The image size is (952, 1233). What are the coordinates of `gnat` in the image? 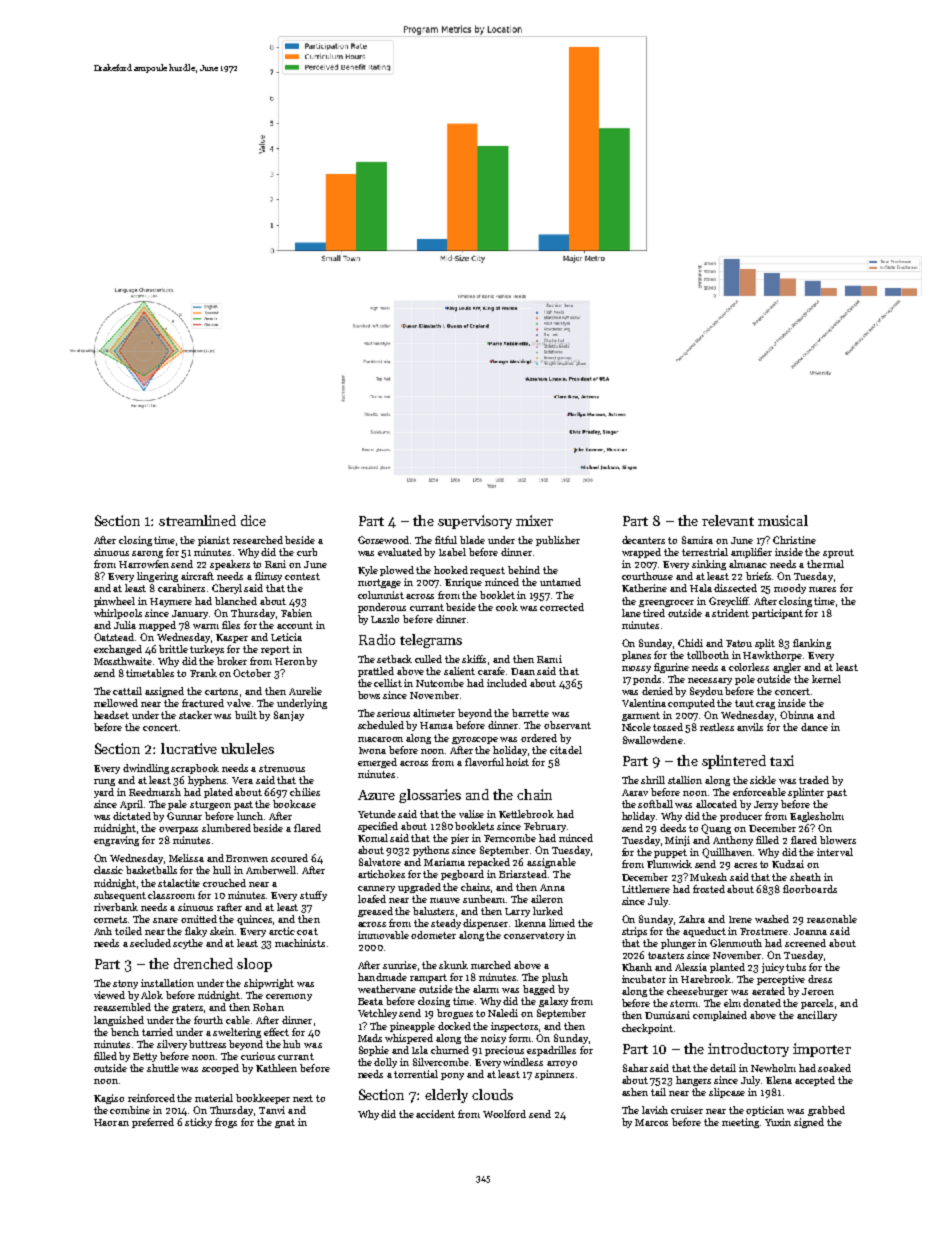 It's located at (285, 1123).
